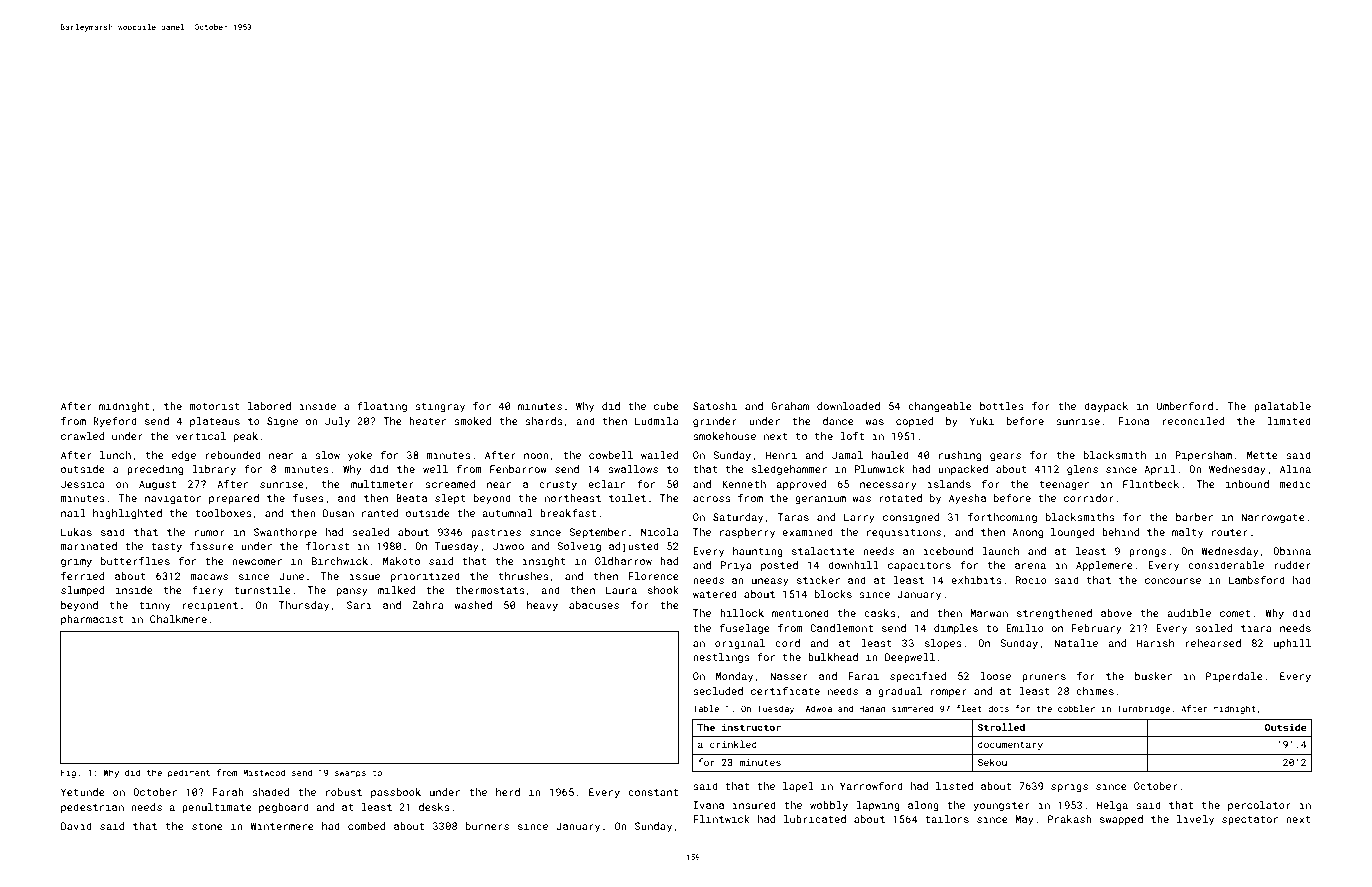  I want to click on April, so click(1160, 470).
